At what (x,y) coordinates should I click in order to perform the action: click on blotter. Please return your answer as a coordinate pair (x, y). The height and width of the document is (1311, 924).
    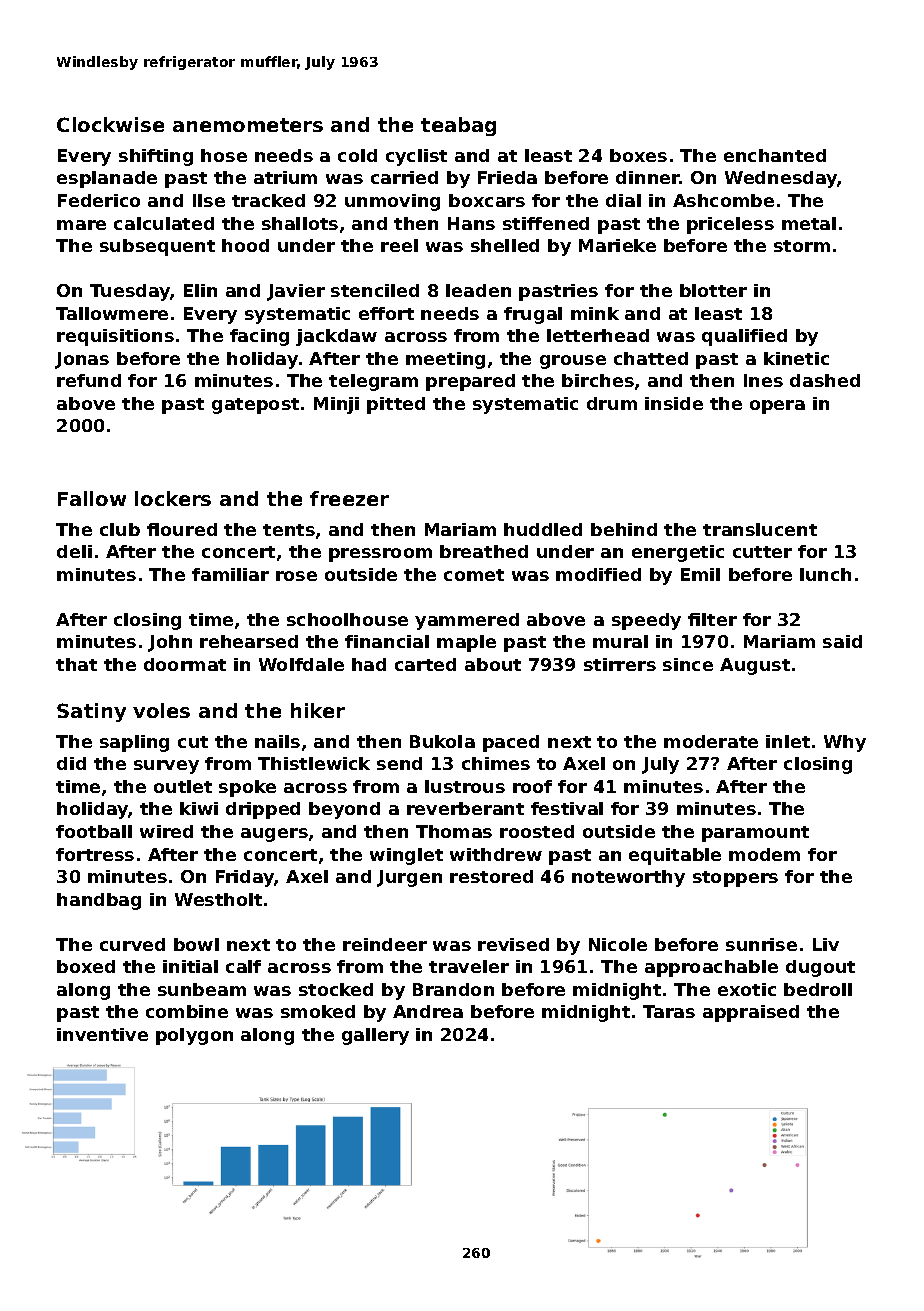
    Looking at the image, I should click on (713, 290).
